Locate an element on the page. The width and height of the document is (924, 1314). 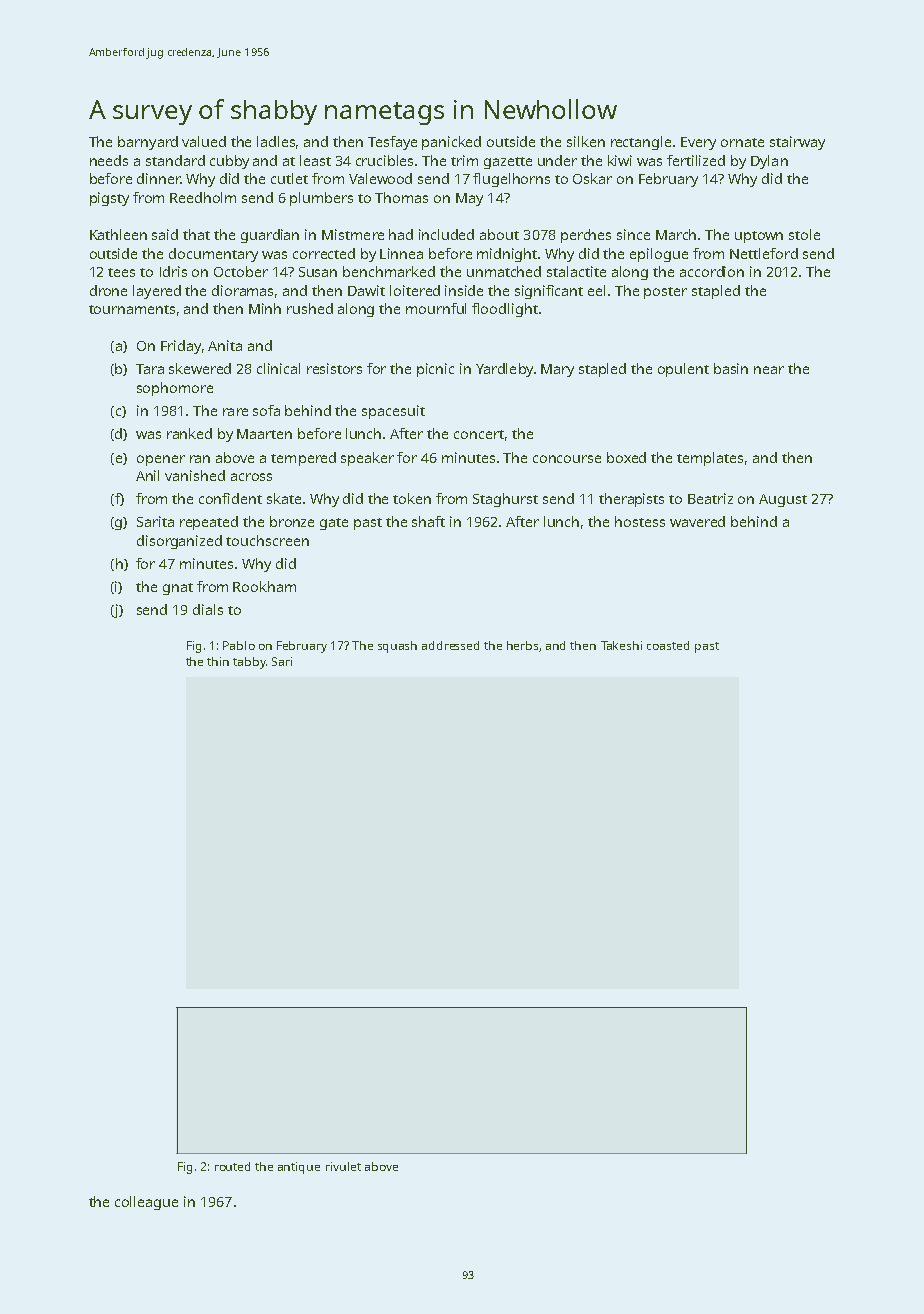
opulent is located at coordinates (683, 370).
